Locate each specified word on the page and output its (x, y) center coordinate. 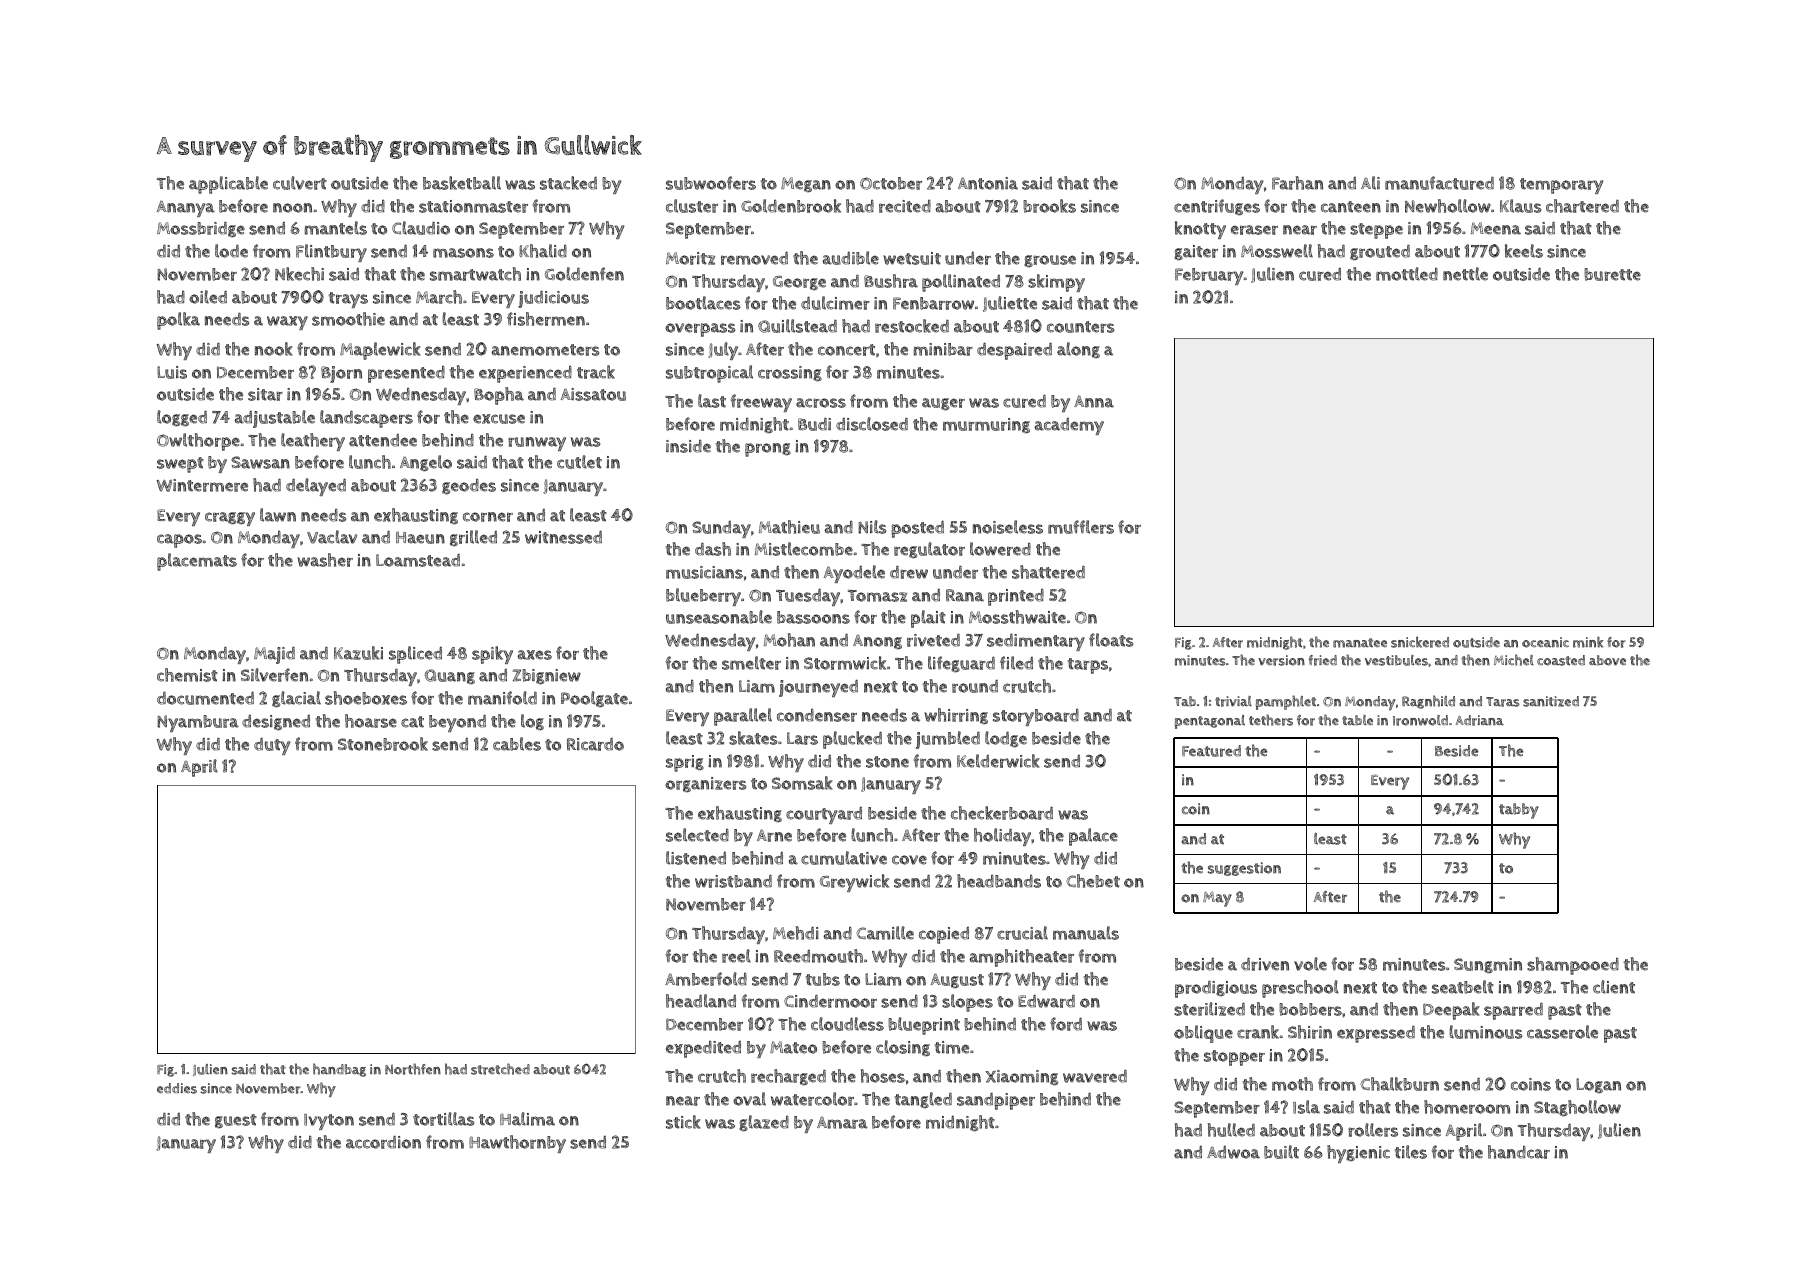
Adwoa (1233, 1152)
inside (688, 446)
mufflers (1081, 527)
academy (1069, 426)
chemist (187, 675)
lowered (1000, 549)
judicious (553, 299)
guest (236, 1121)
